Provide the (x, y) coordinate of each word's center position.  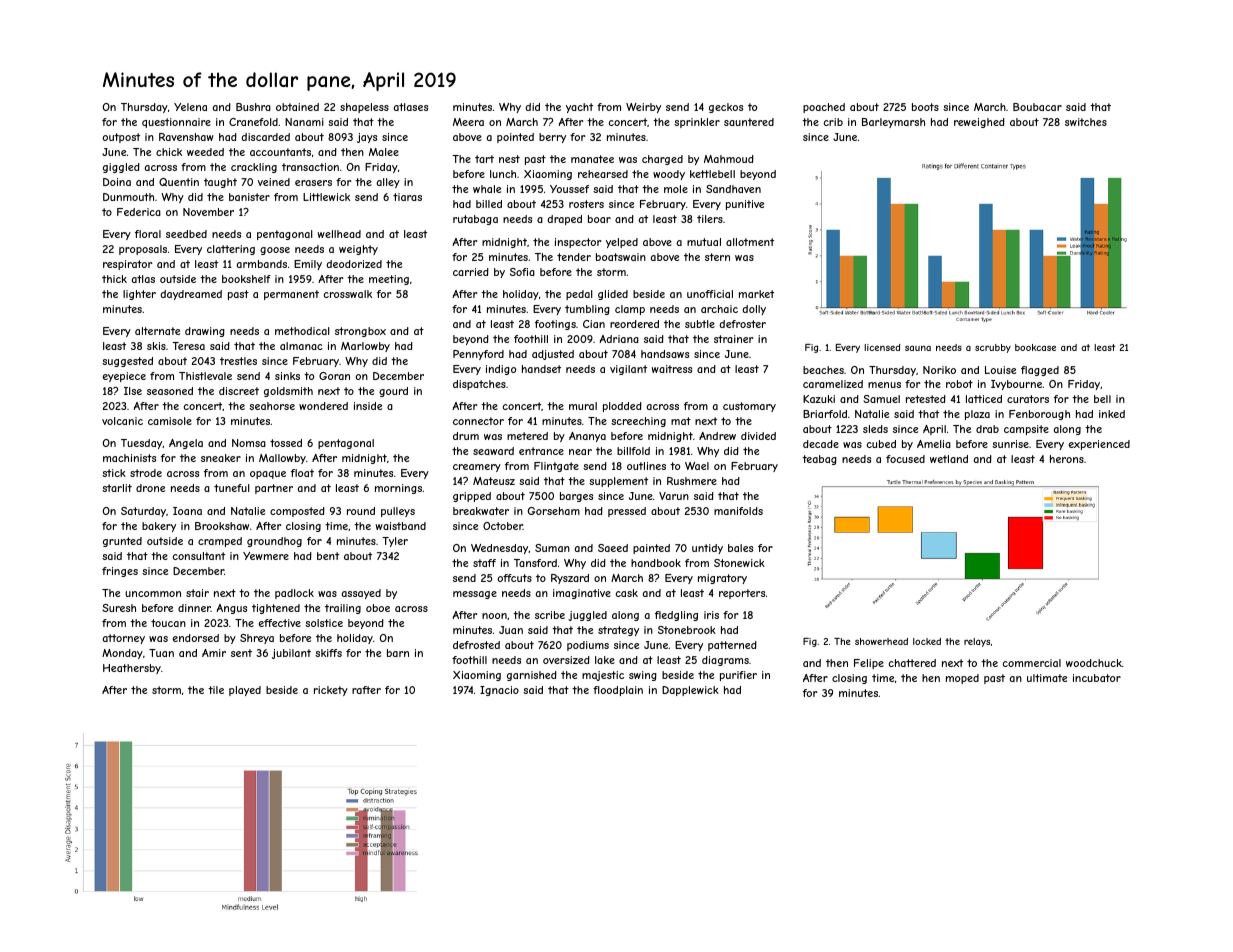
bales (740, 548)
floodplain (618, 691)
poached (824, 108)
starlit (117, 488)
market (756, 294)
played (245, 691)
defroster (742, 324)
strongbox (360, 332)
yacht (579, 108)
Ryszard (570, 579)
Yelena (190, 107)
